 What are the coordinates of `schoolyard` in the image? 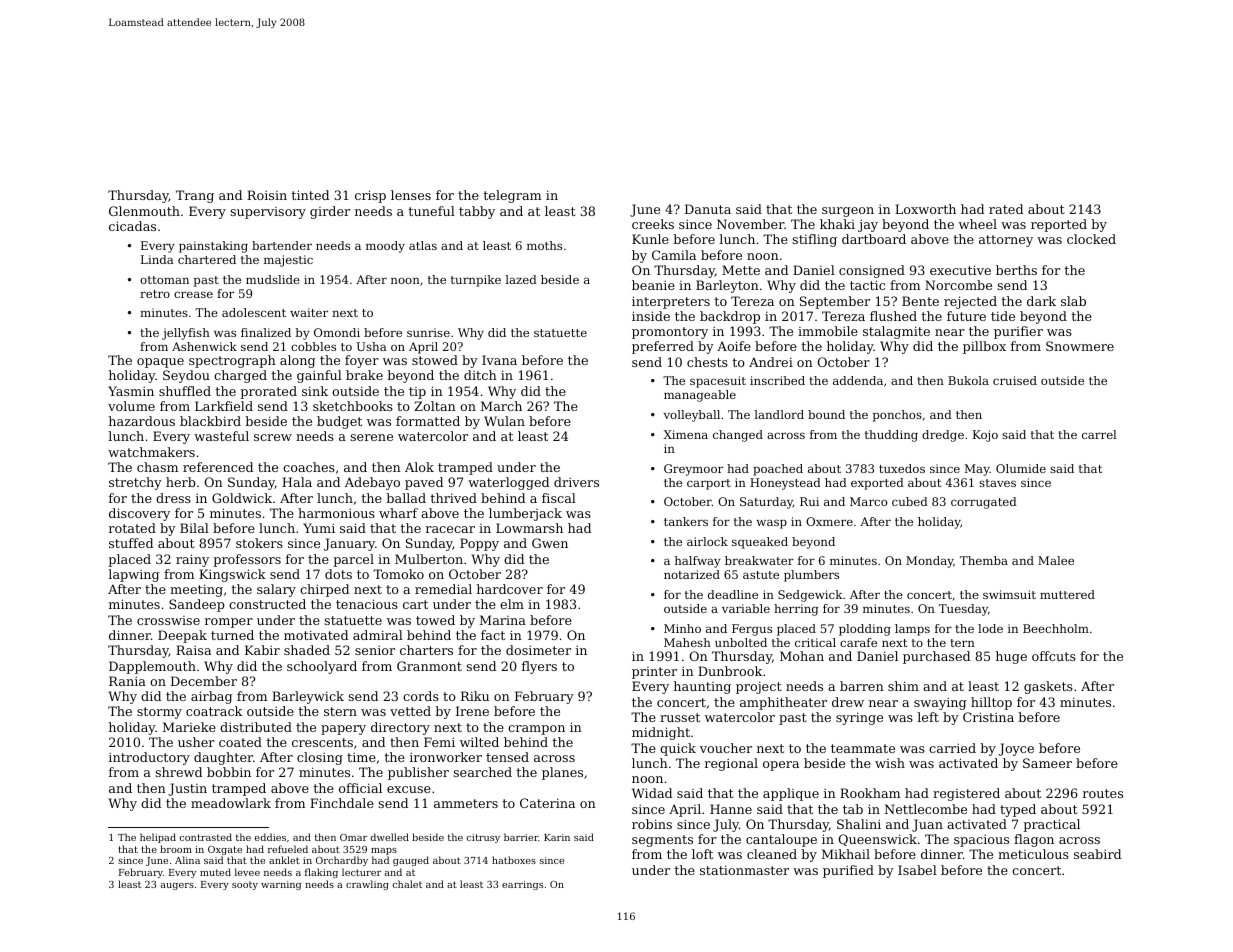 It's located at (322, 667).
